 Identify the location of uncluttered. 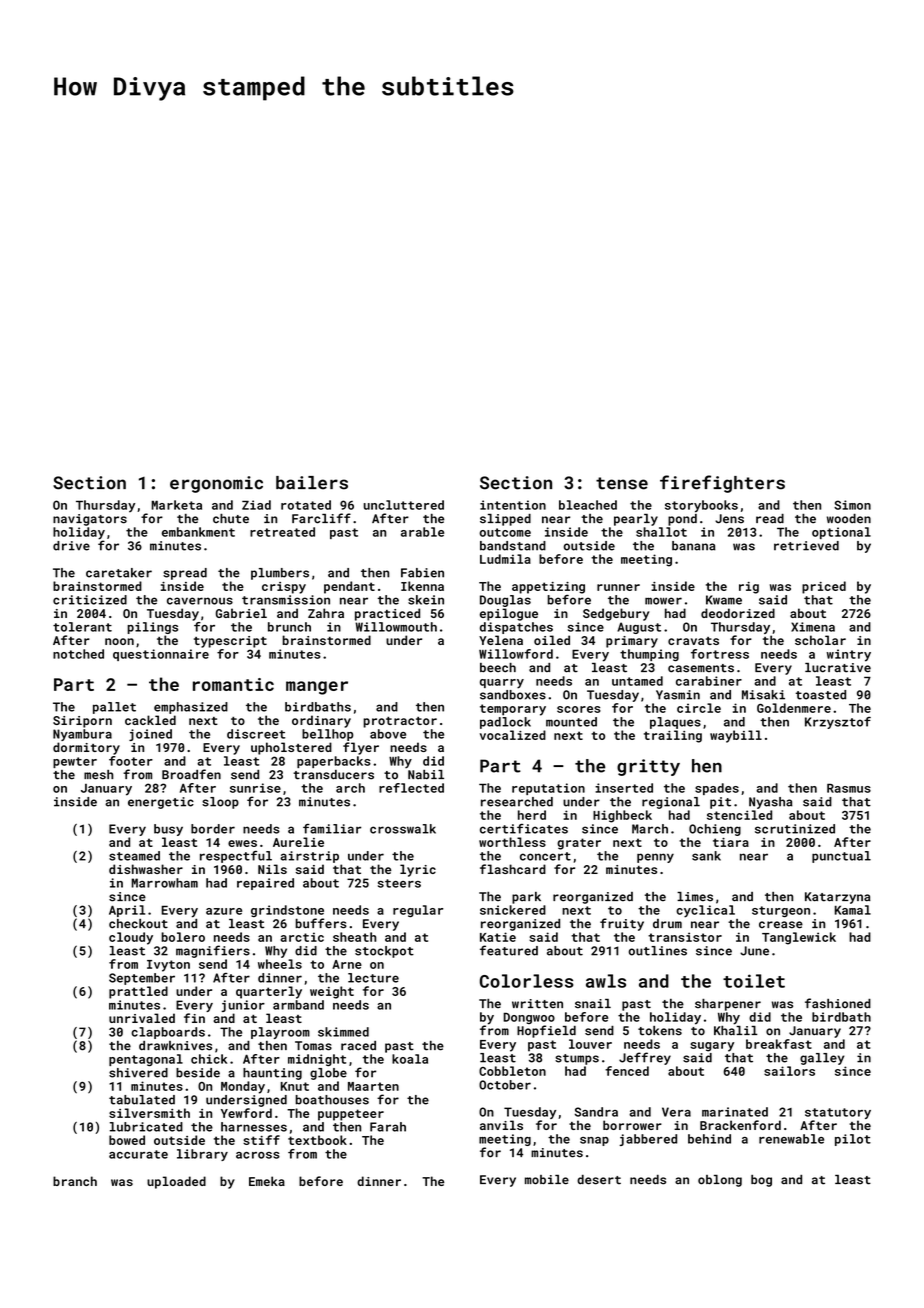
(404, 505).
